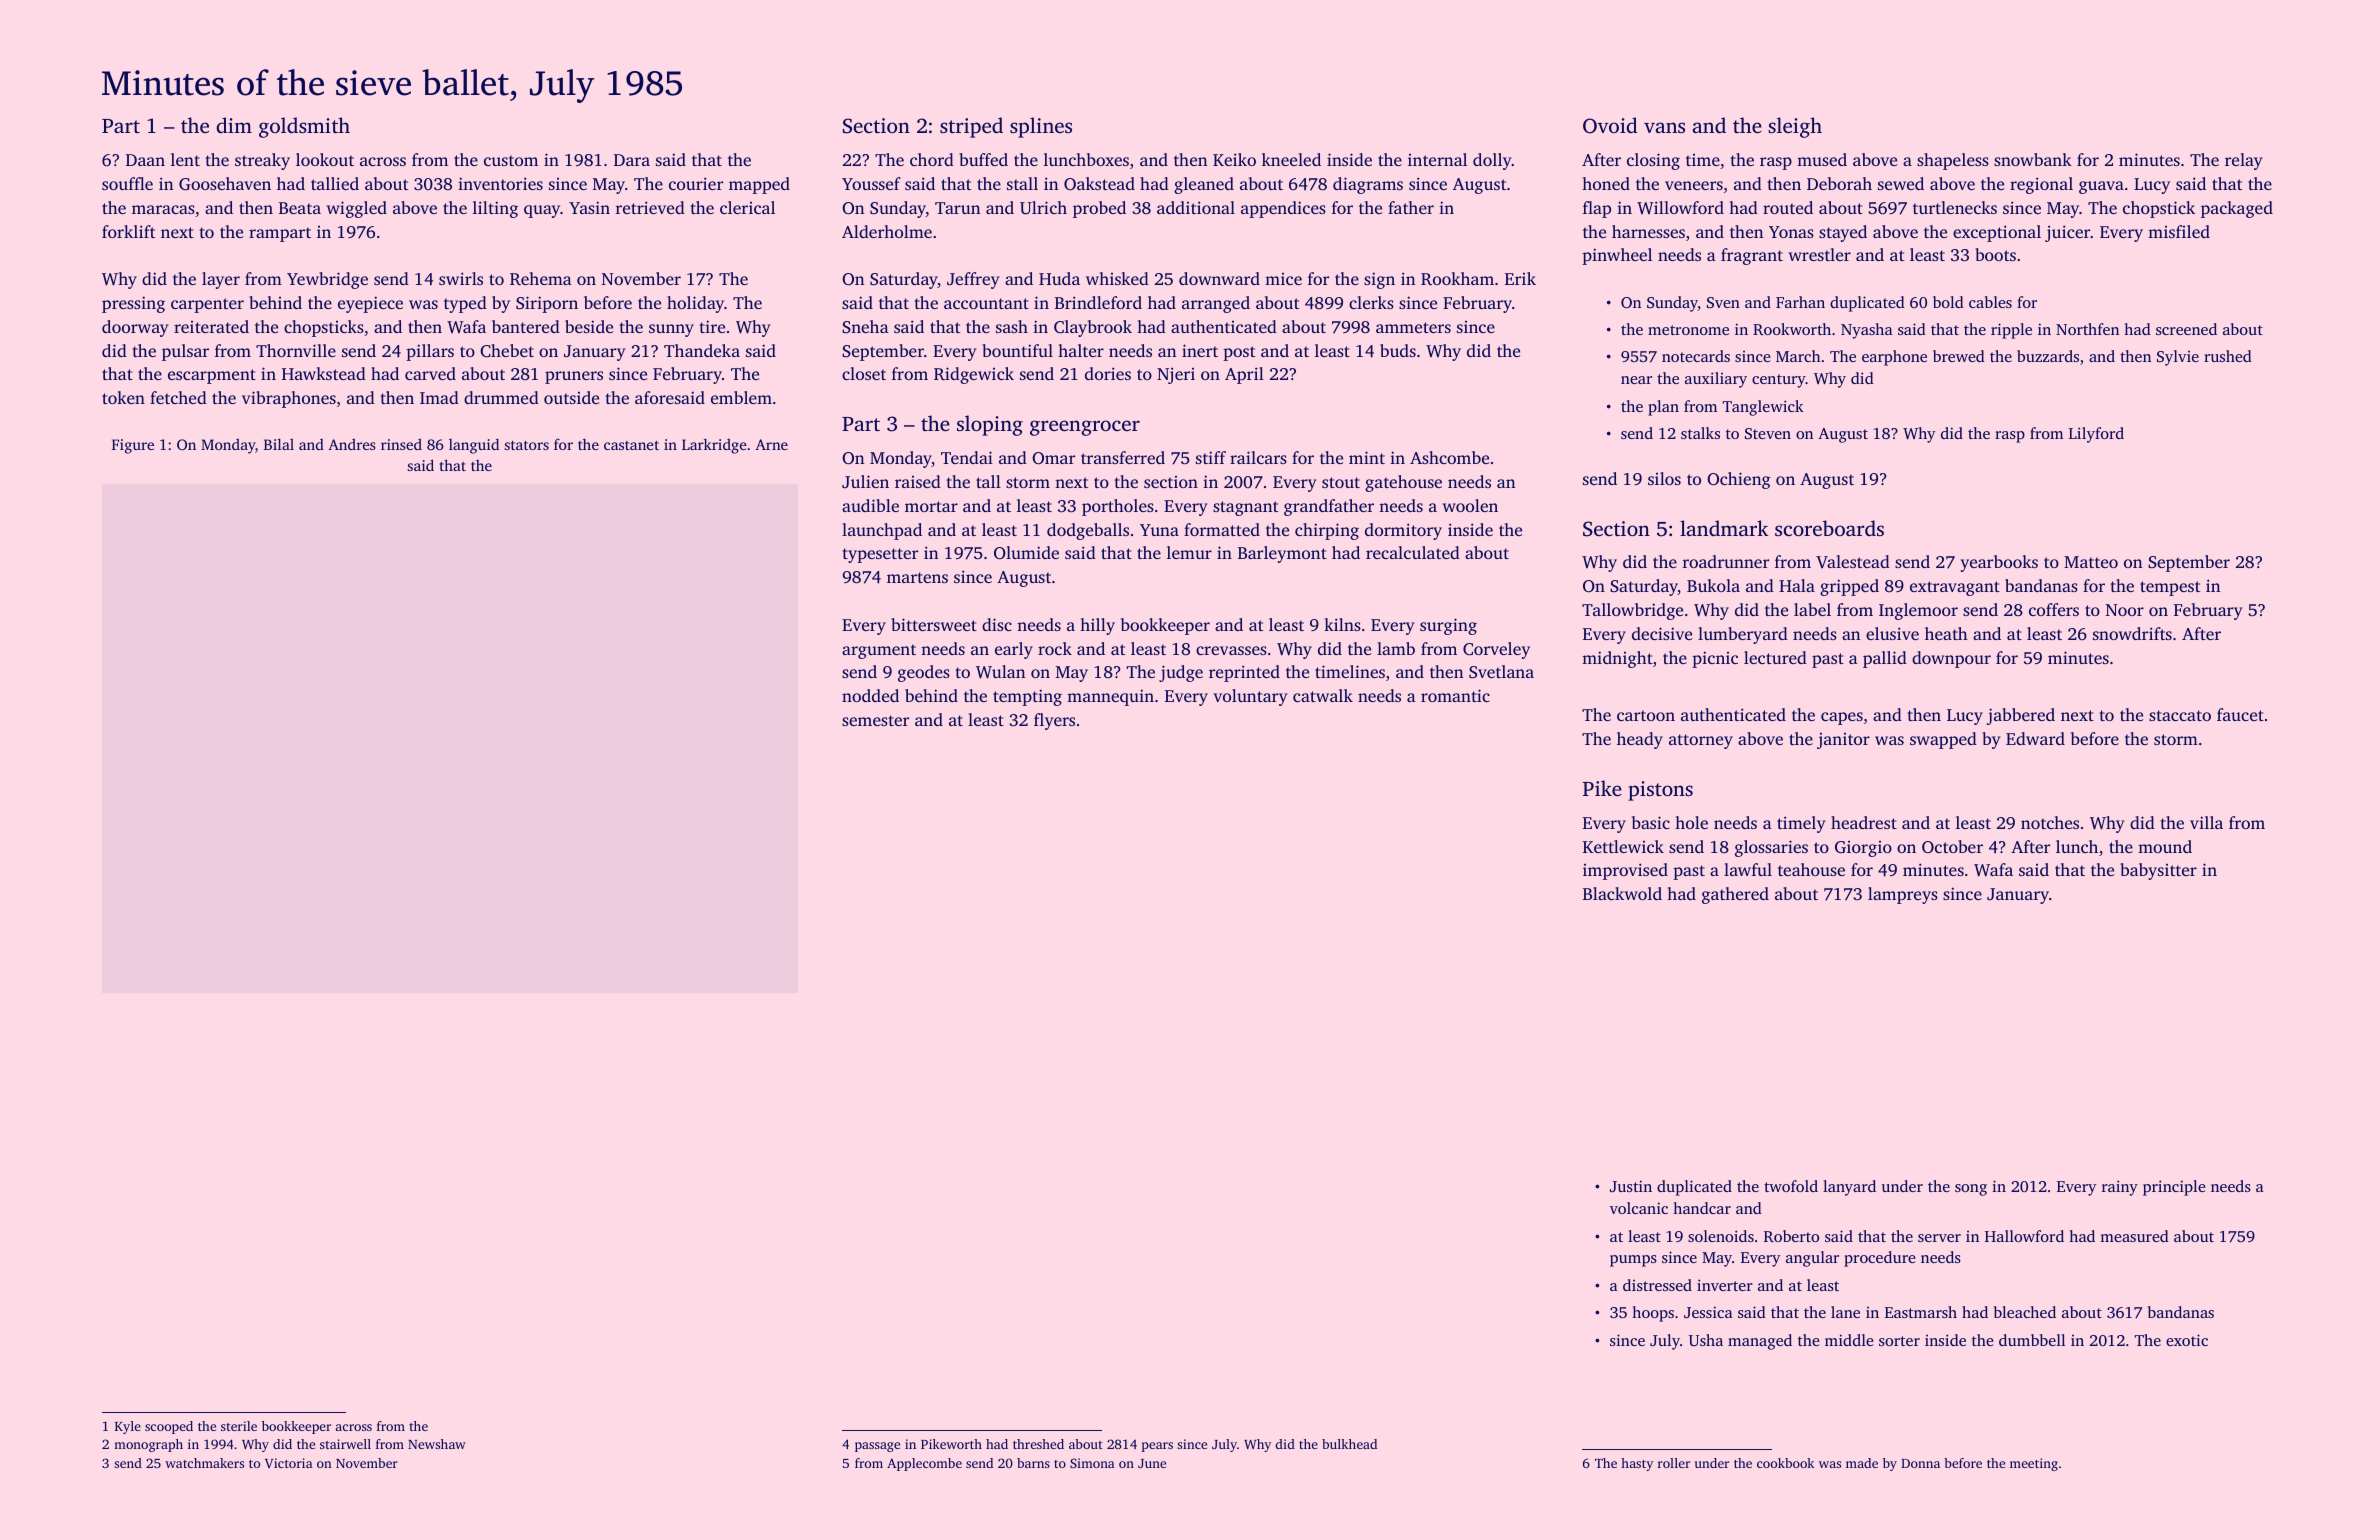  Describe the element at coordinates (234, 125) in the page. I see `dim` at that location.
